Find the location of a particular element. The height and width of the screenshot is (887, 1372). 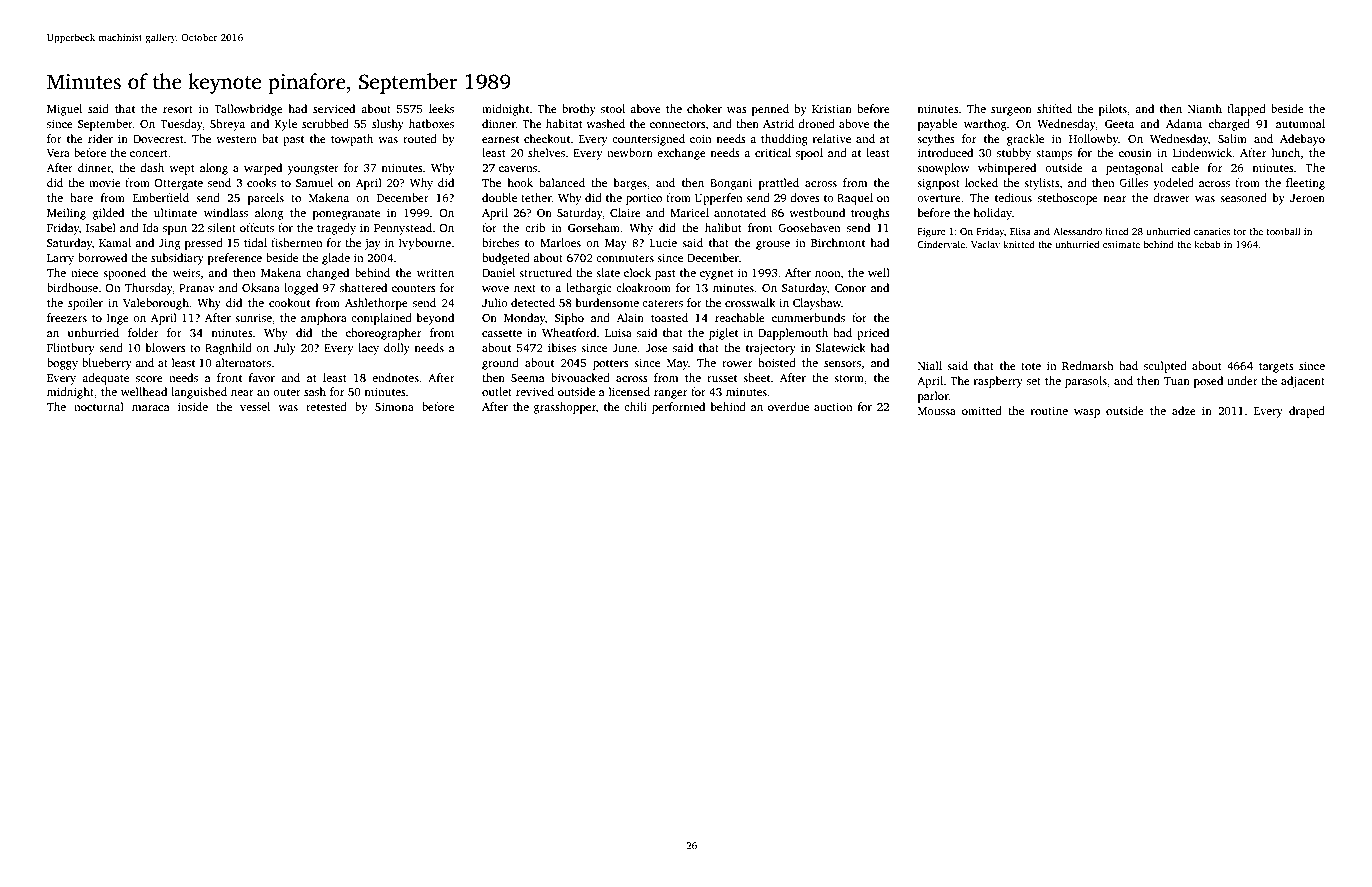

amphora is located at coordinates (324, 319).
